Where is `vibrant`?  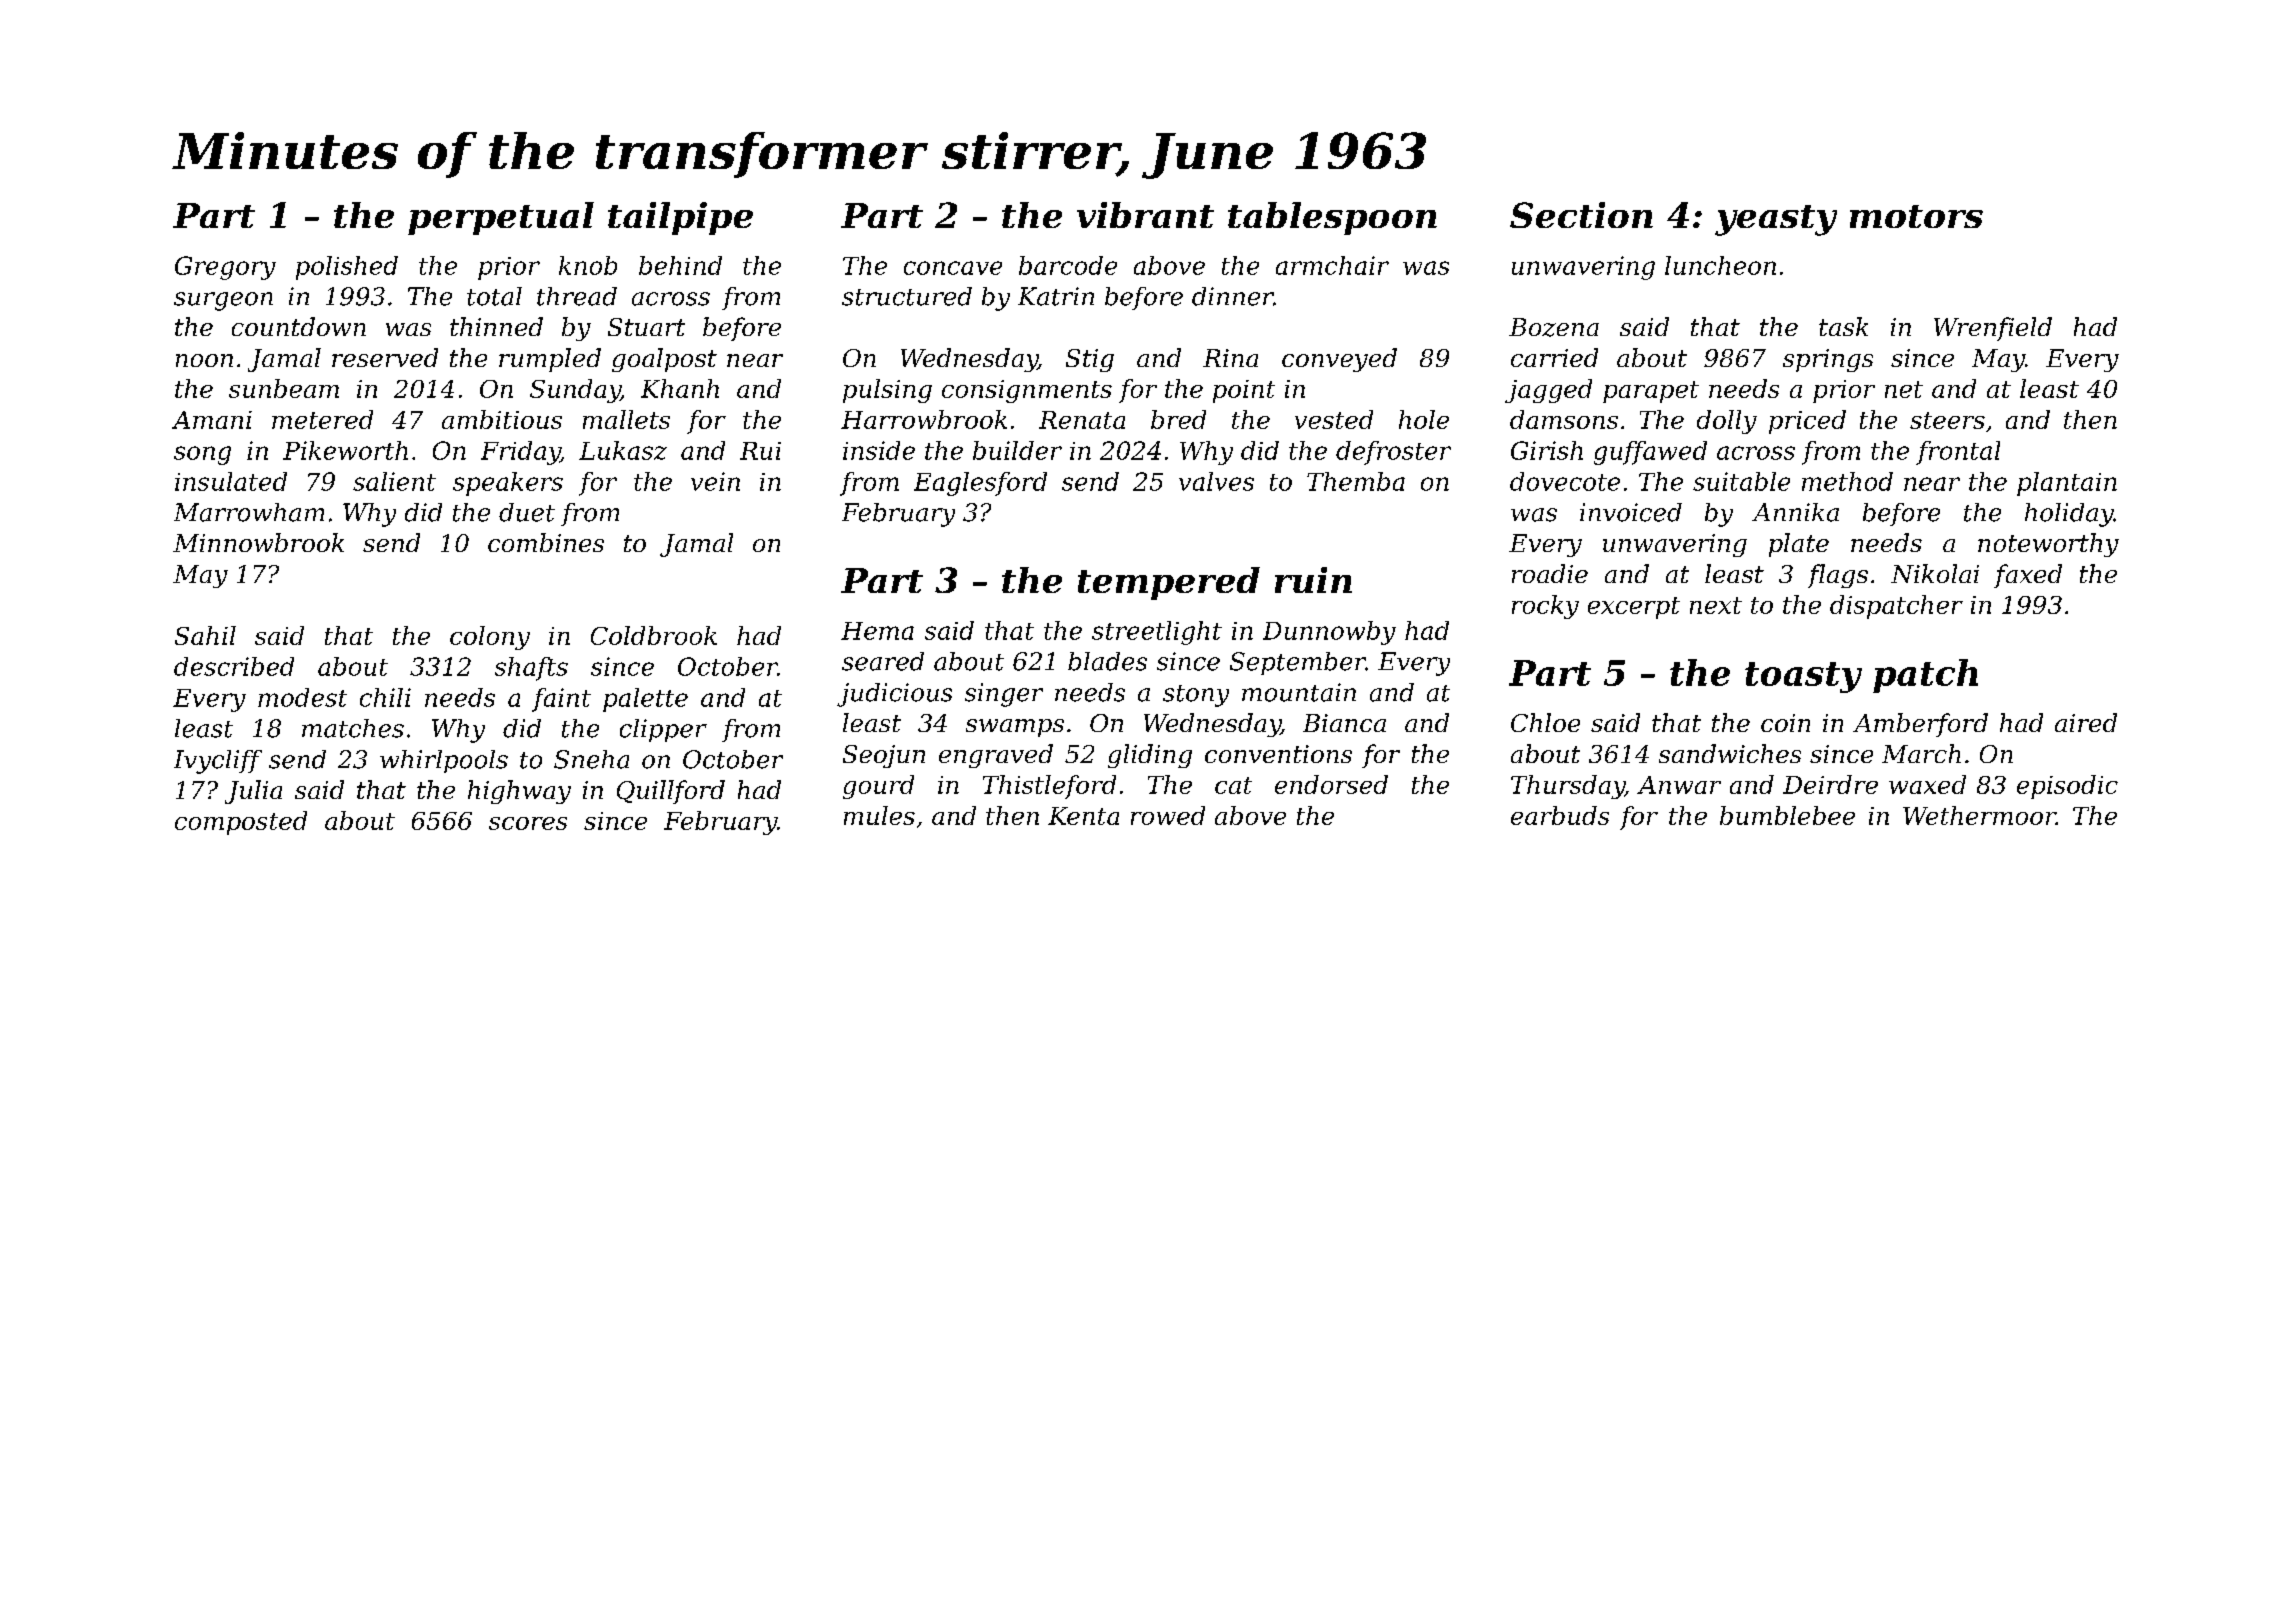 vibrant is located at coordinates (1145, 215).
